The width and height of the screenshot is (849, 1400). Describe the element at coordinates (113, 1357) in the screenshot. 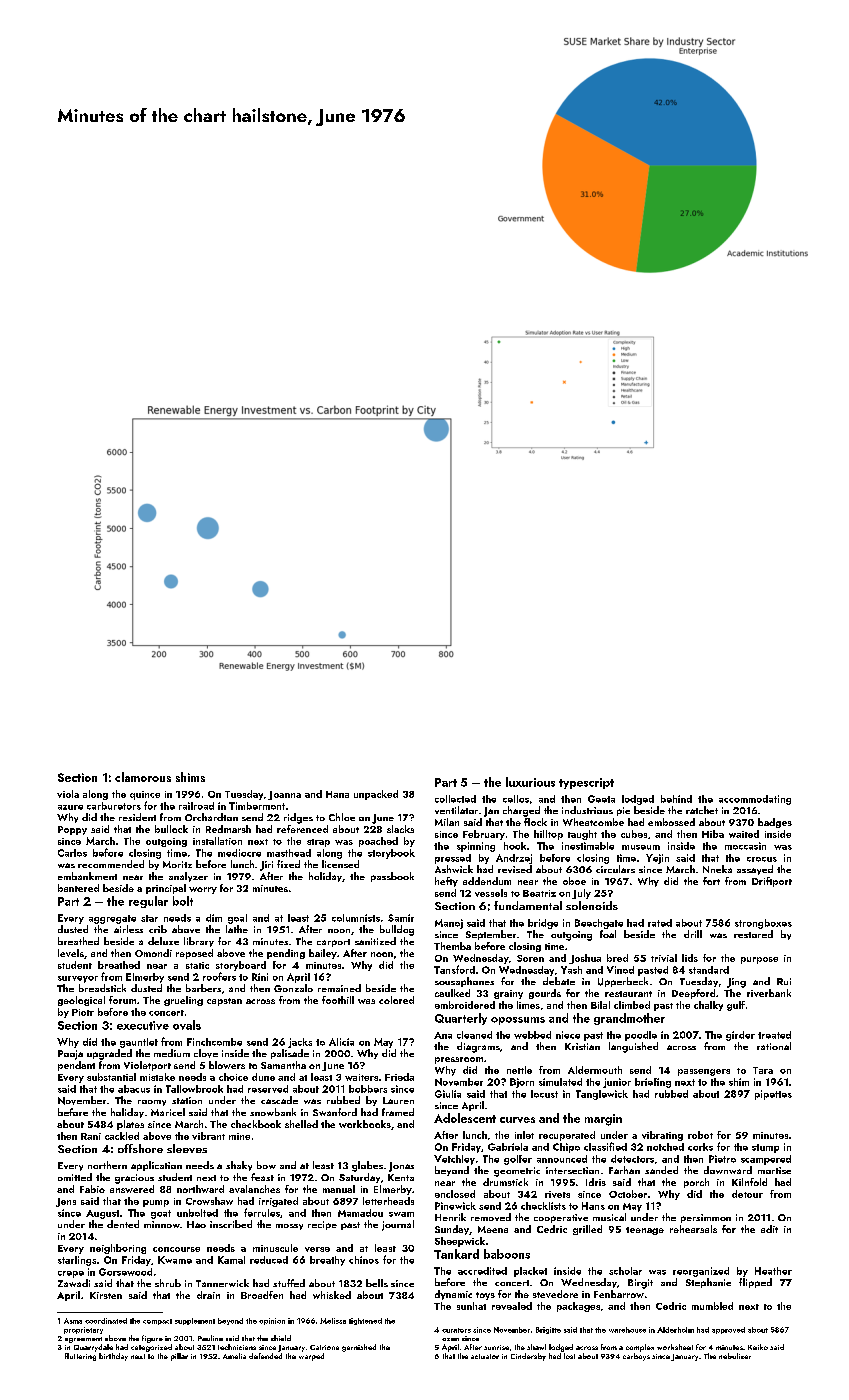

I see `birthday` at that location.
